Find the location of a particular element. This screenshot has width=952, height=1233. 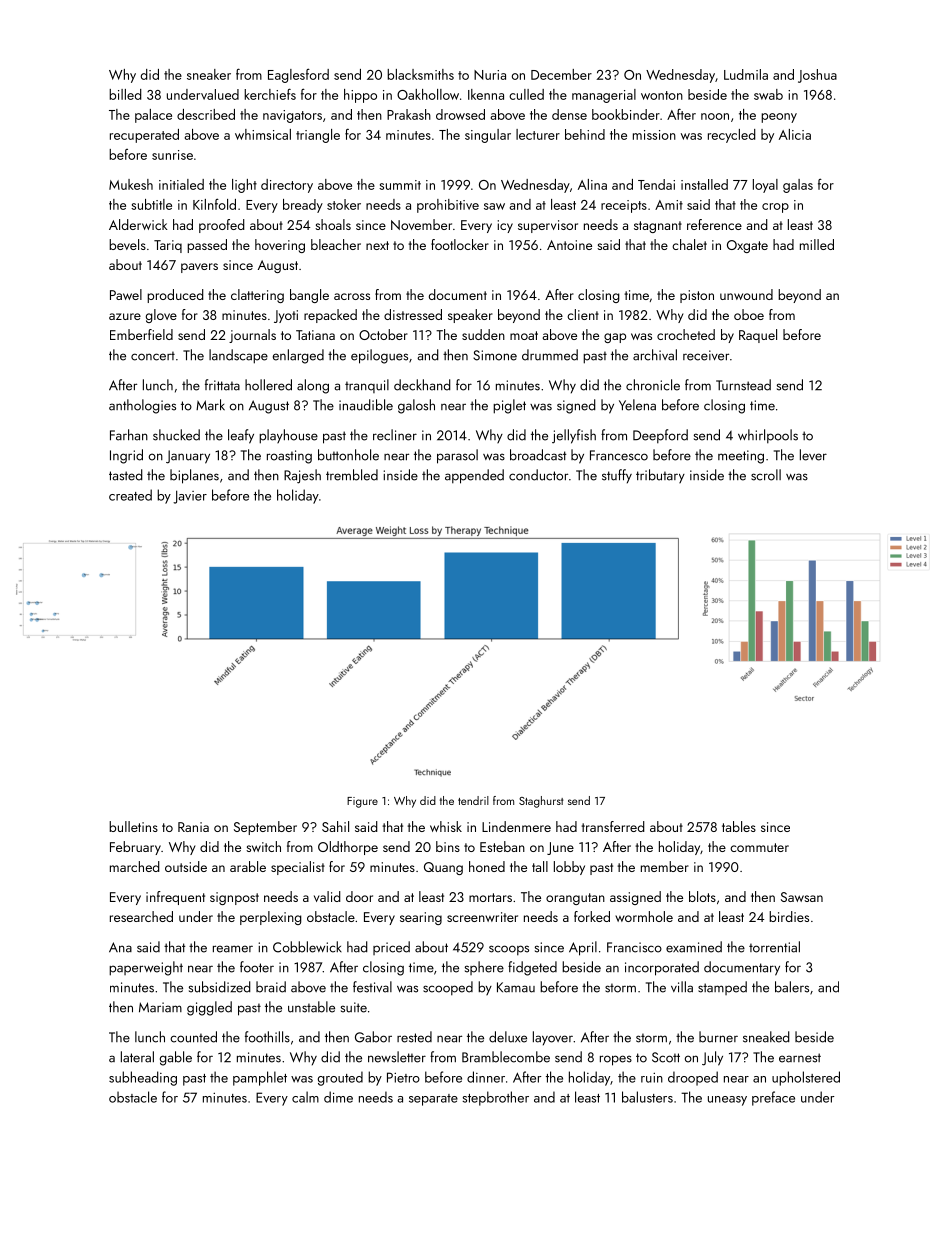

Simone is located at coordinates (495, 355).
